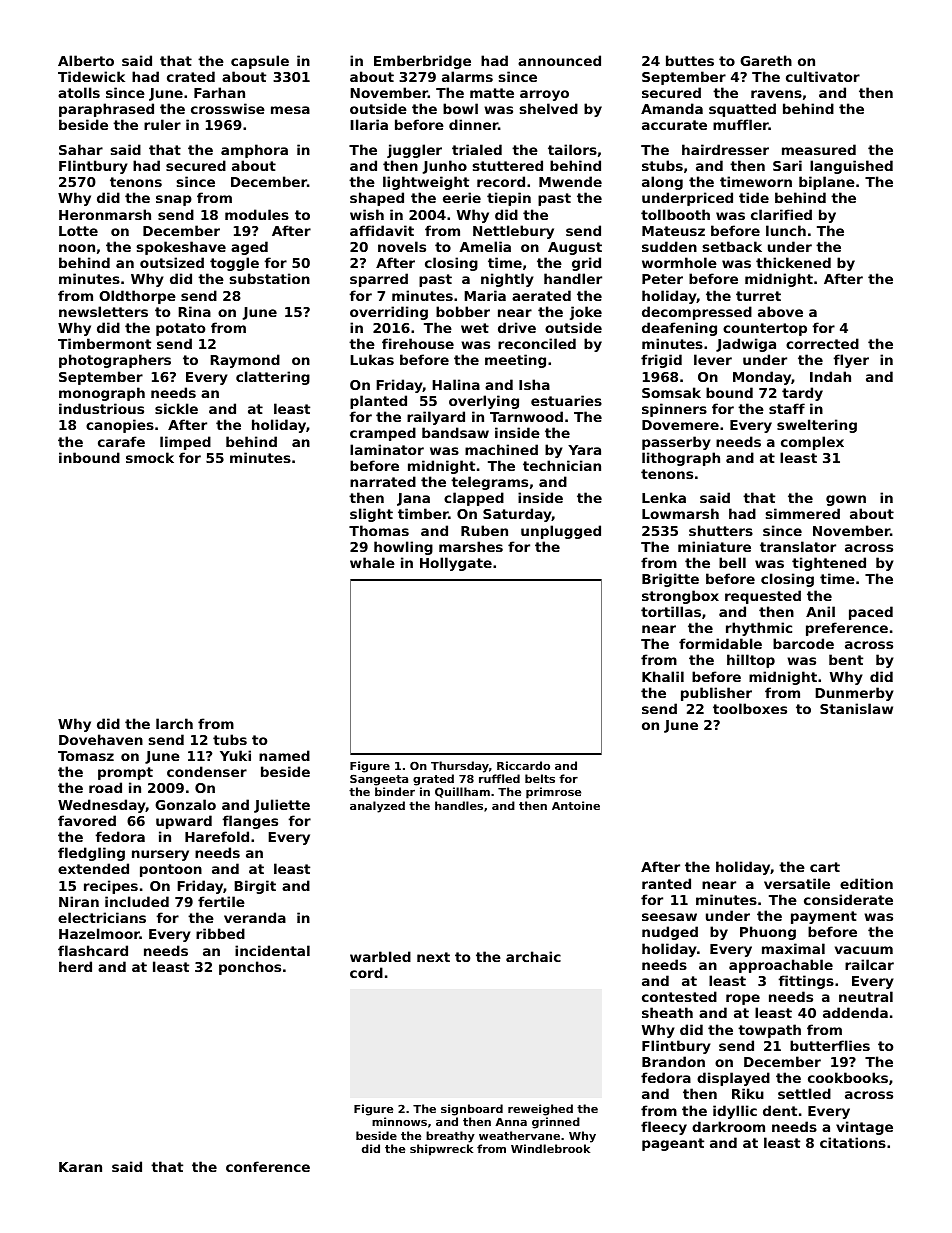 This image has width=952, height=1233. What do you see at coordinates (79, 901) in the image?
I see `Niran` at bounding box center [79, 901].
